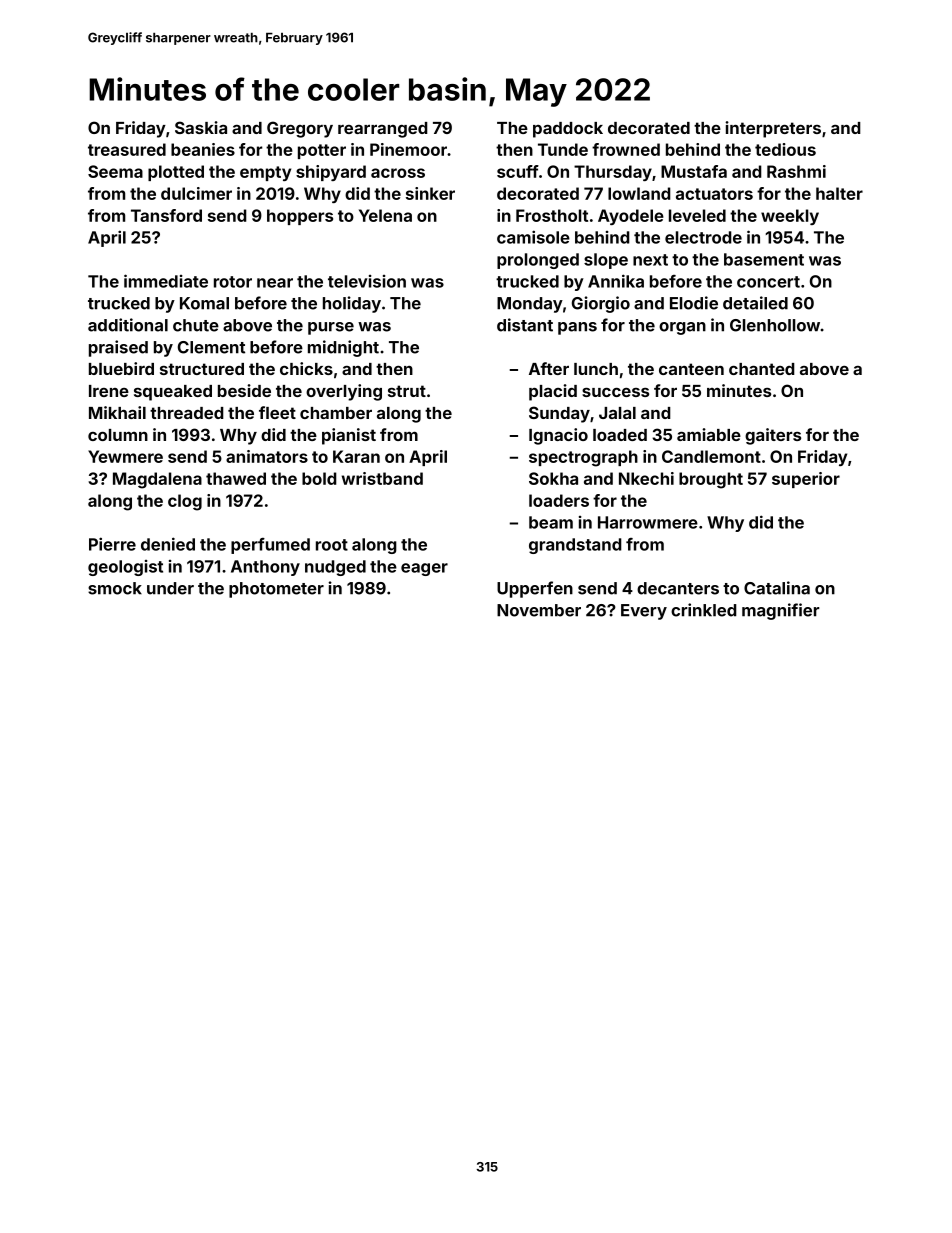  What do you see at coordinates (773, 129) in the document?
I see `interpreters` at bounding box center [773, 129].
